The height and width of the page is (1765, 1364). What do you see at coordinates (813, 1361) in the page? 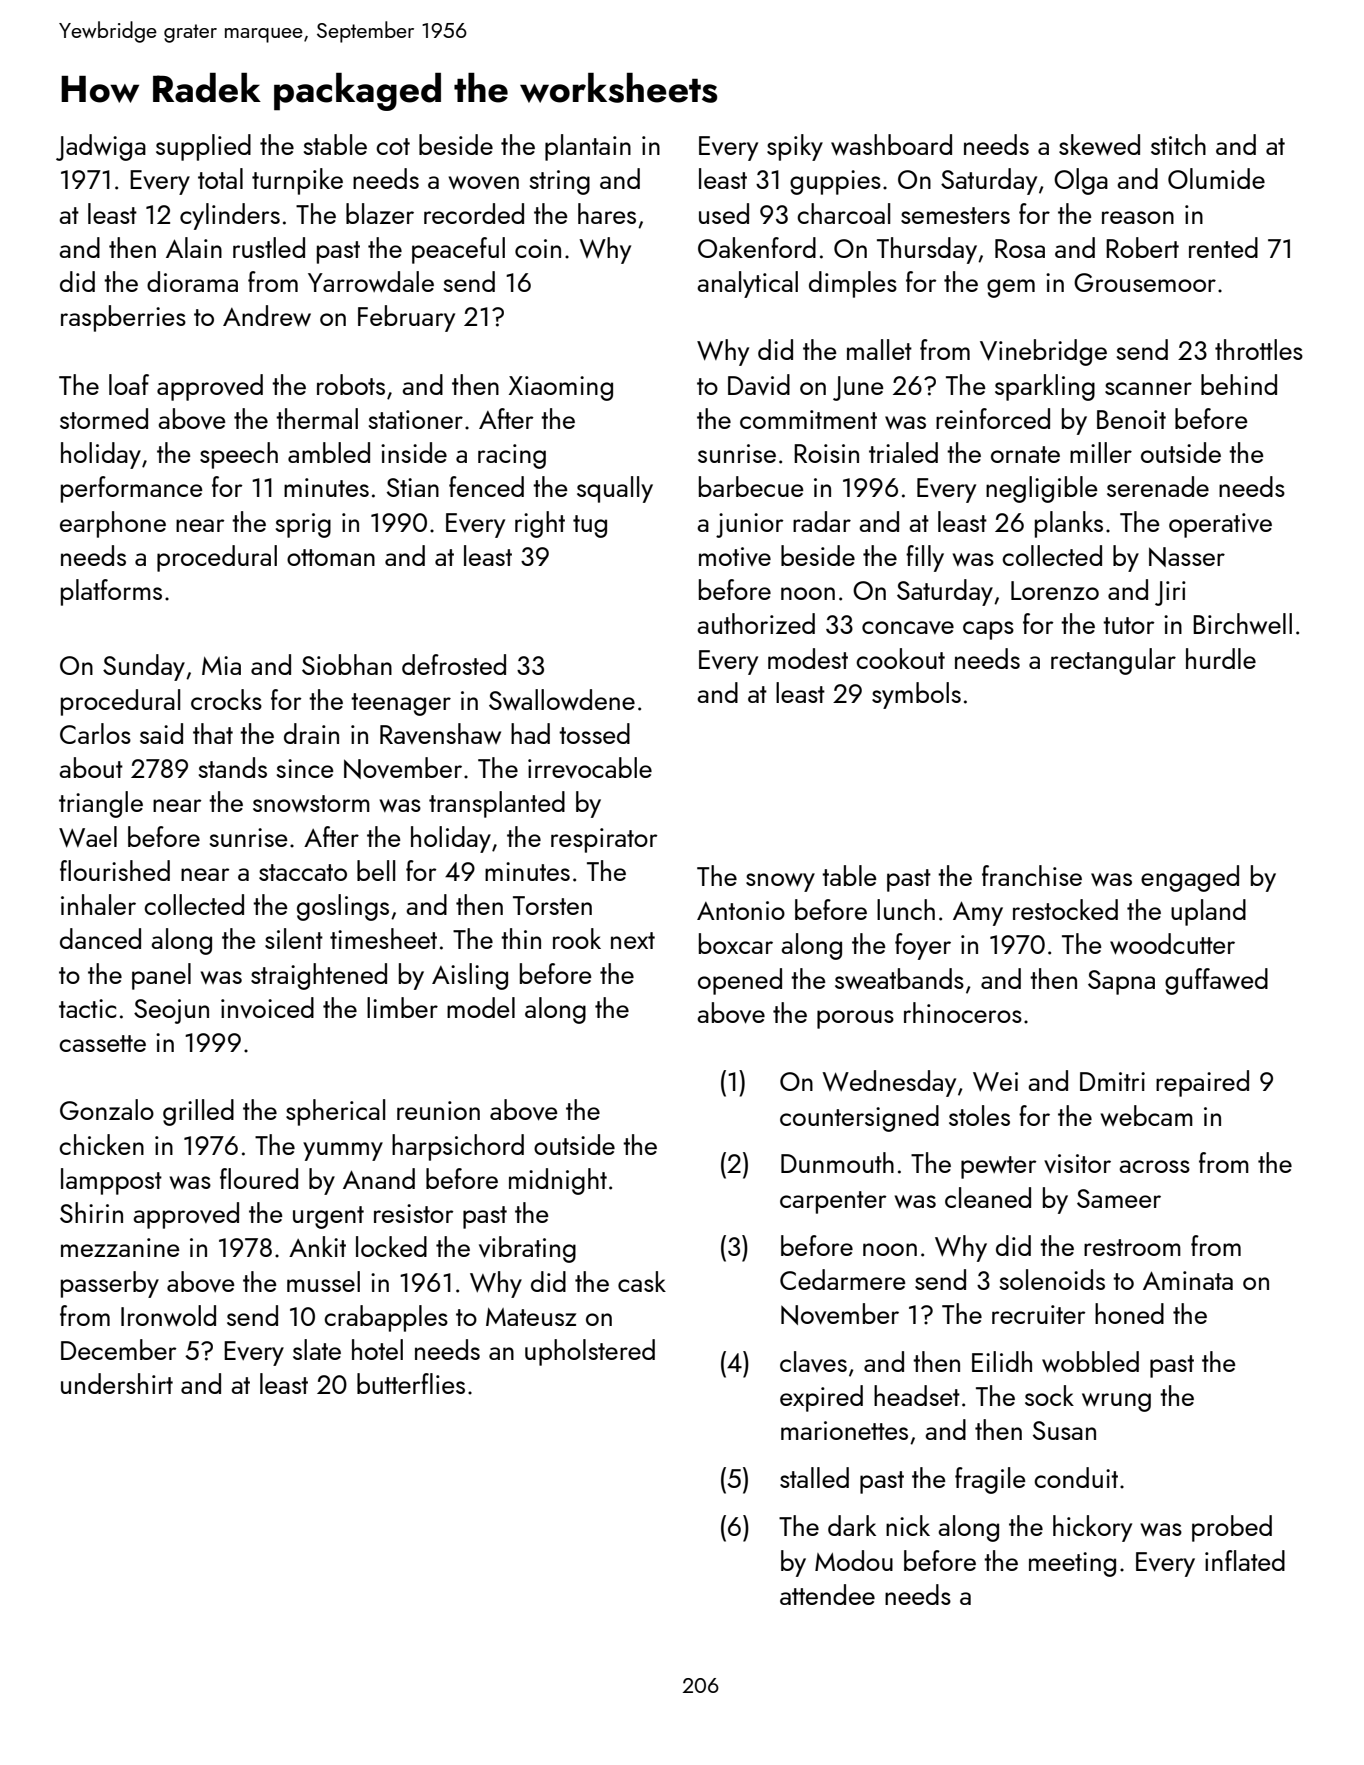
I see `claves` at bounding box center [813, 1361].
